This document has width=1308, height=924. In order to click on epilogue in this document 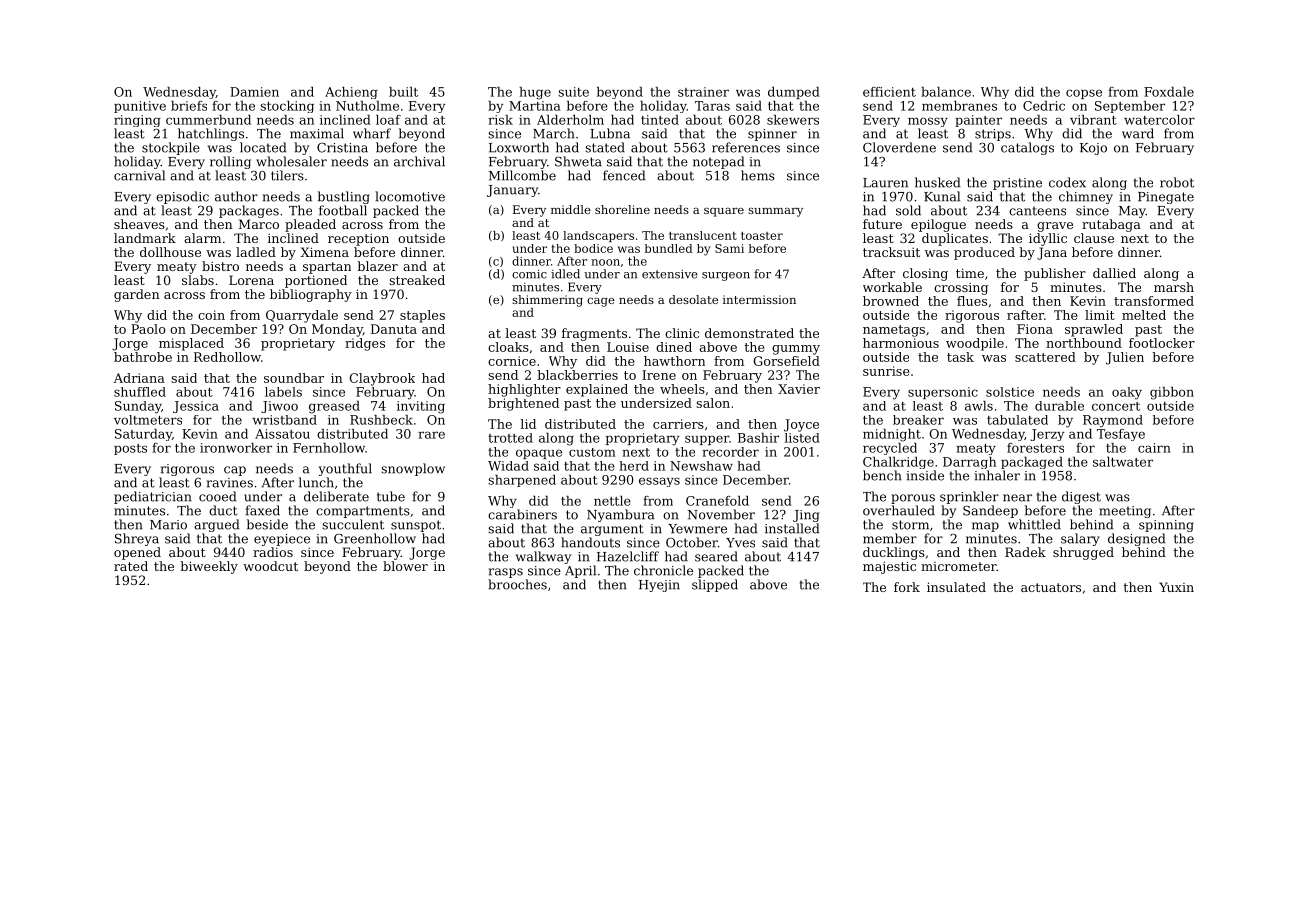, I will do `click(938, 225)`.
